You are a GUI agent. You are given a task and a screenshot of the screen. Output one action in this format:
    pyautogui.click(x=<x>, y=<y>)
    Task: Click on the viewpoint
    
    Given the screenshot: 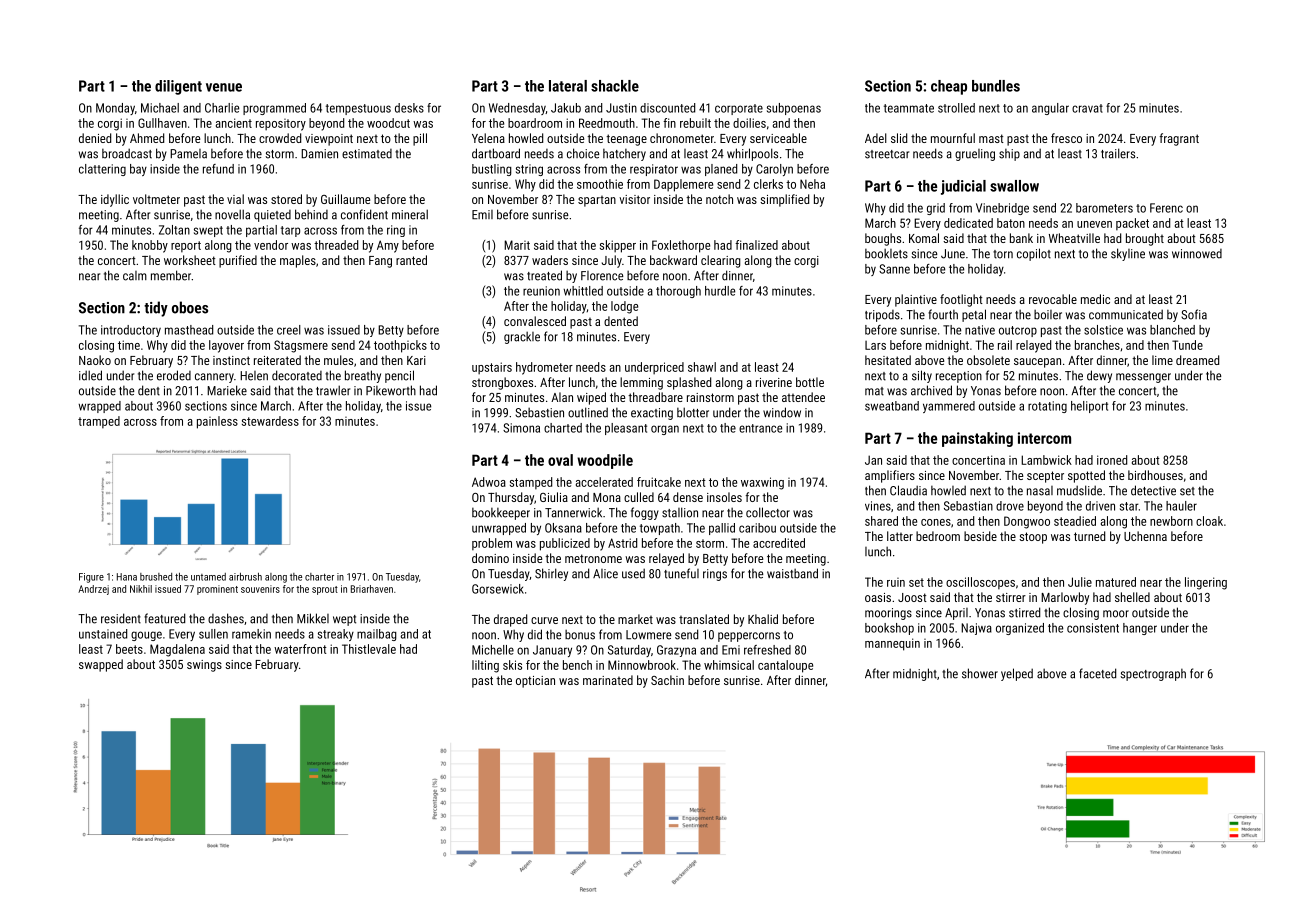 What is the action you would take?
    pyautogui.click(x=329, y=140)
